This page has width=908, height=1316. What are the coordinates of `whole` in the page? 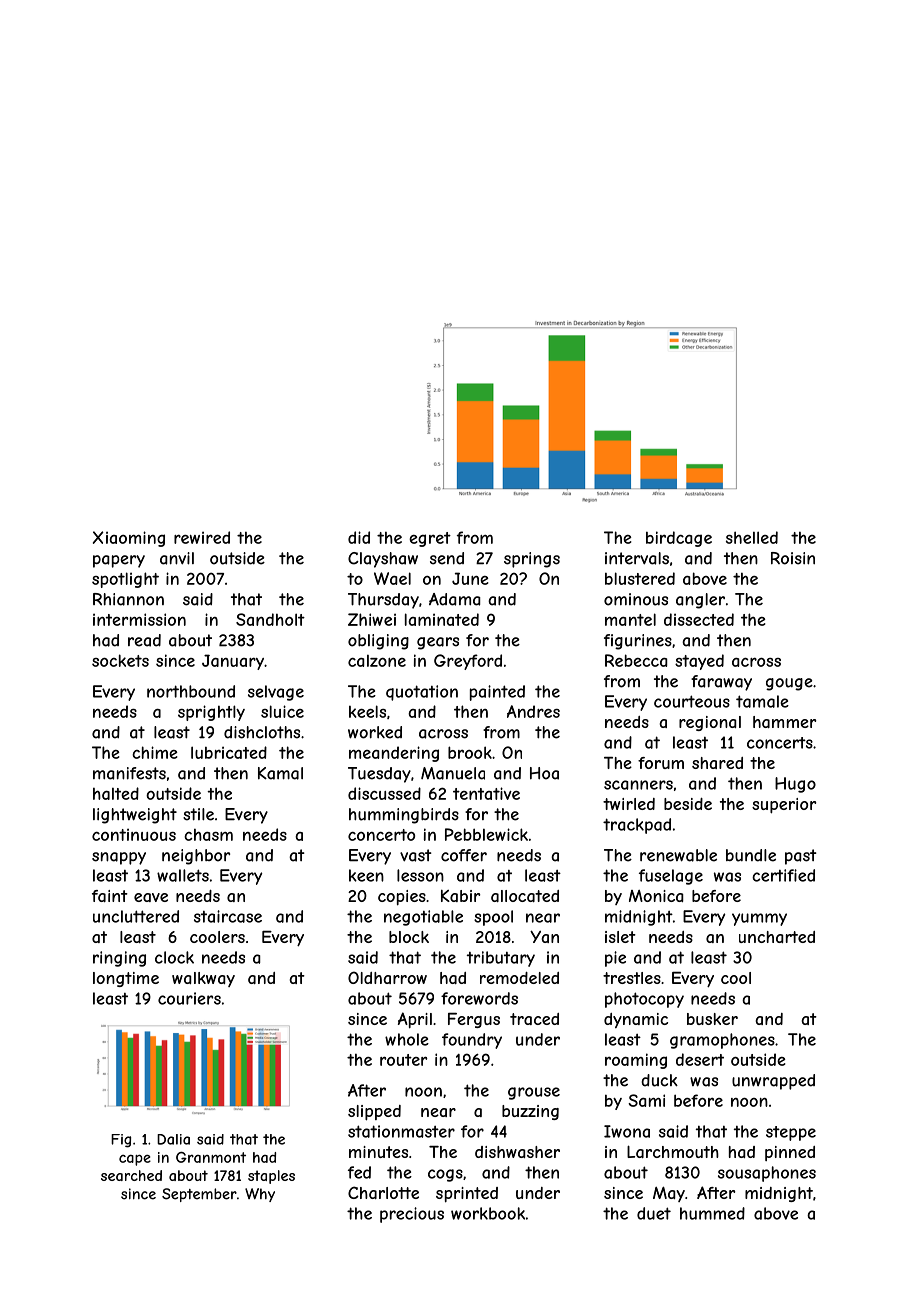 It's located at (407, 1039).
